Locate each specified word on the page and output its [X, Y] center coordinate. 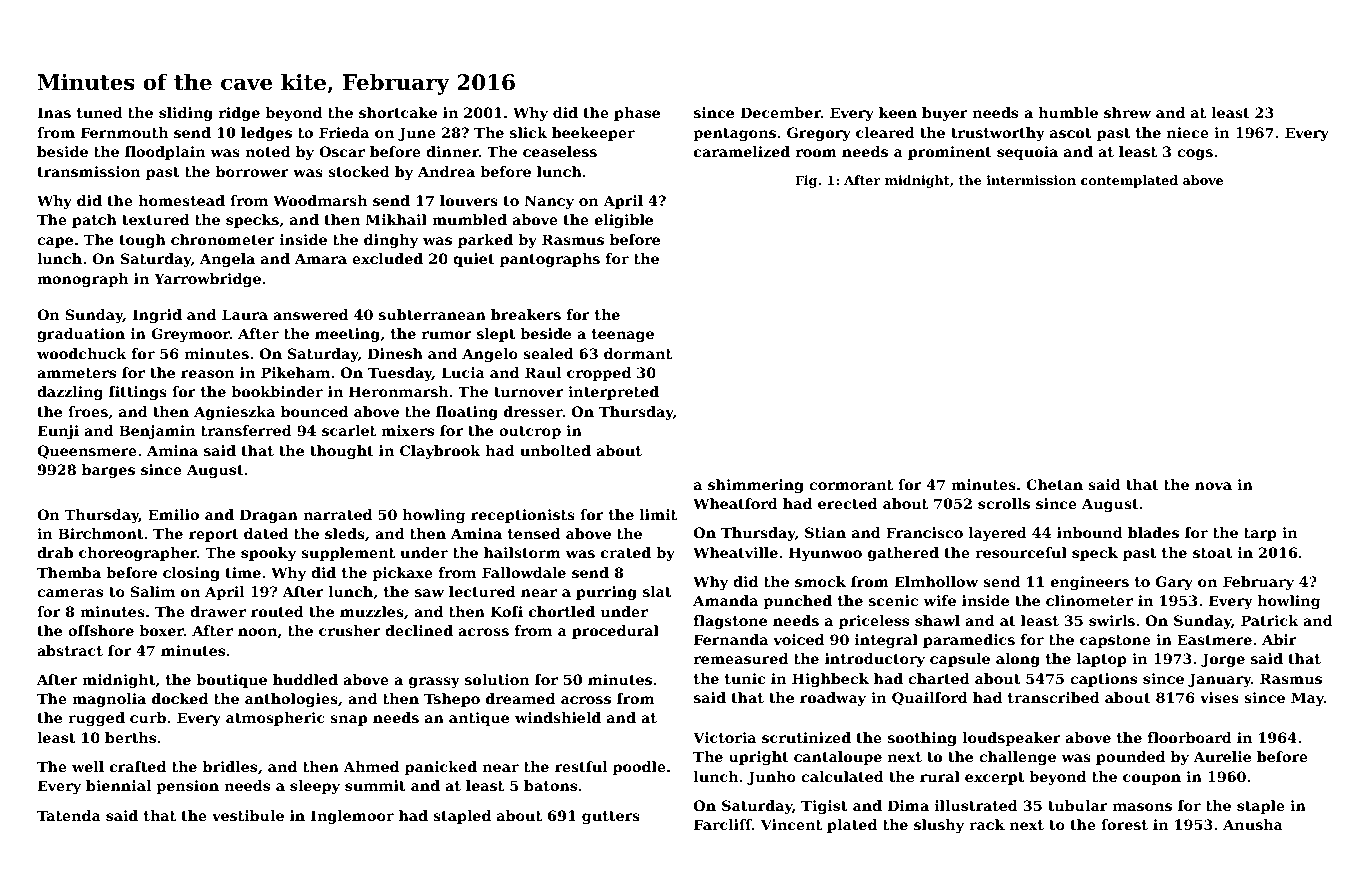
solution [497, 679]
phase [637, 114]
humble [1068, 112]
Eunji [58, 432]
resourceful [1021, 552]
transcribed [1054, 697]
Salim [152, 591]
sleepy [315, 787]
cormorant [851, 485]
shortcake [398, 112]
